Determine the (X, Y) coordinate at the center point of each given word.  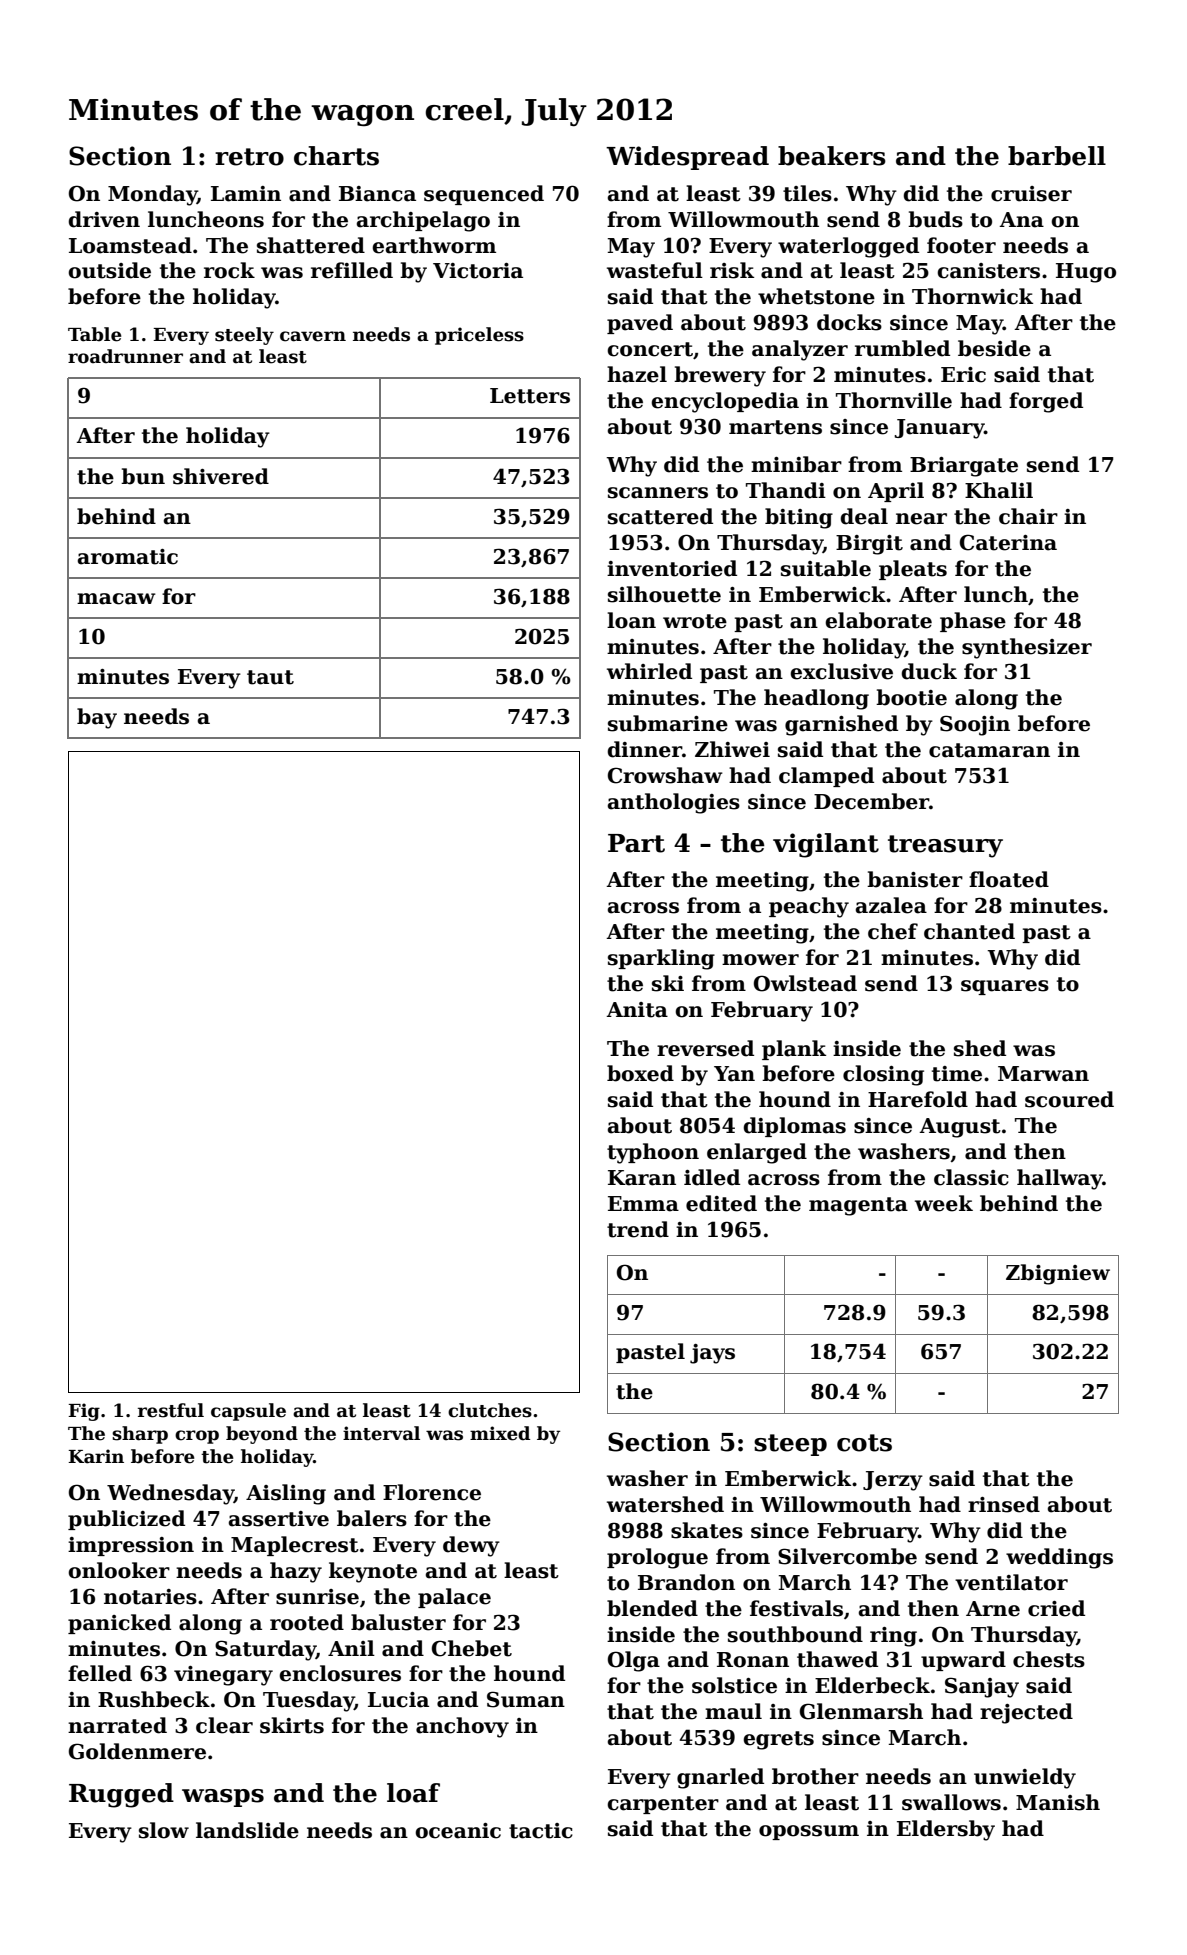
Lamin (246, 194)
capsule (248, 1412)
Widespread (687, 158)
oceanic (458, 1831)
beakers (832, 156)
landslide (247, 1830)
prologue (657, 1558)
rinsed (1004, 1504)
